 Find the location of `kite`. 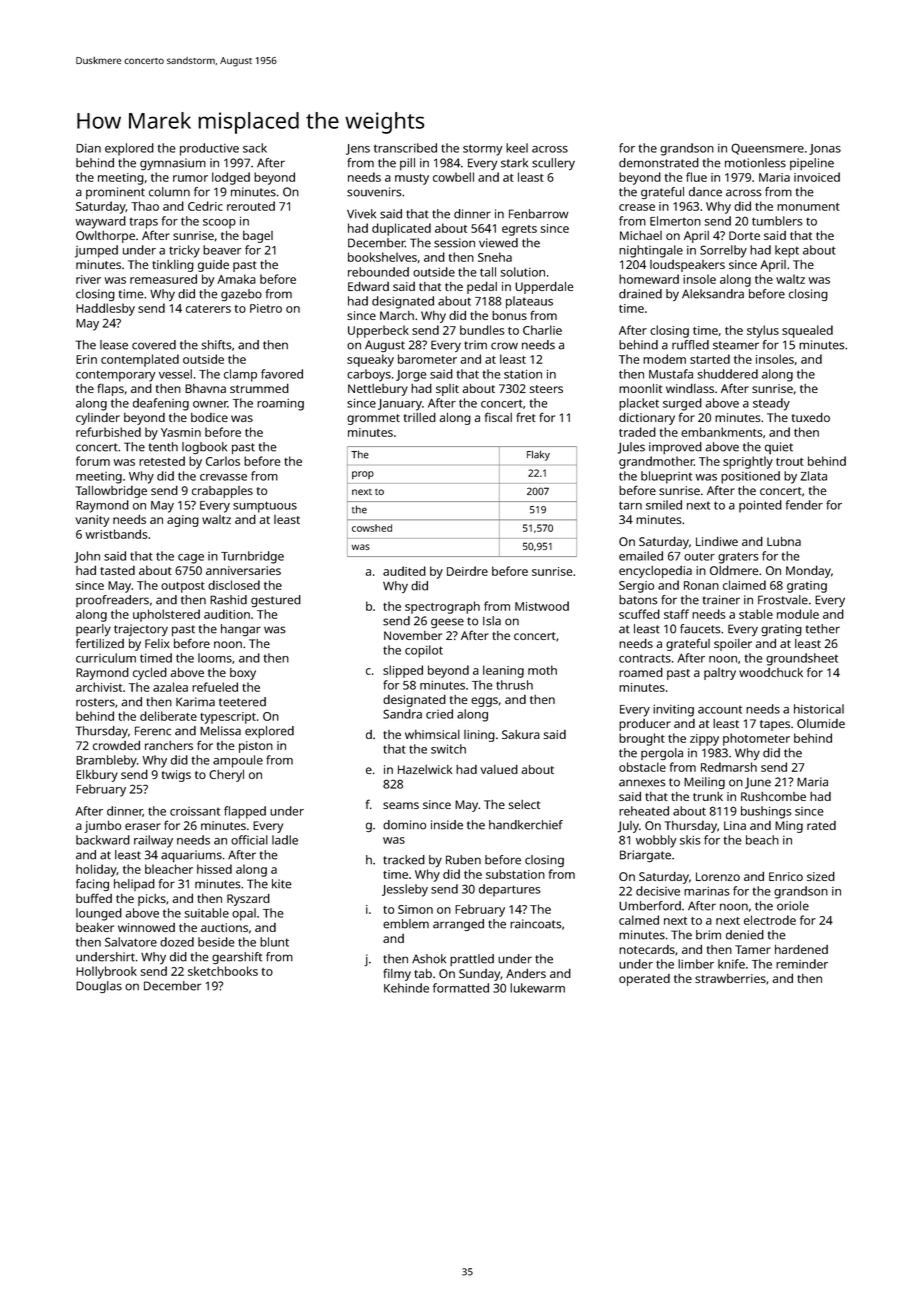

kite is located at coordinates (282, 884).
